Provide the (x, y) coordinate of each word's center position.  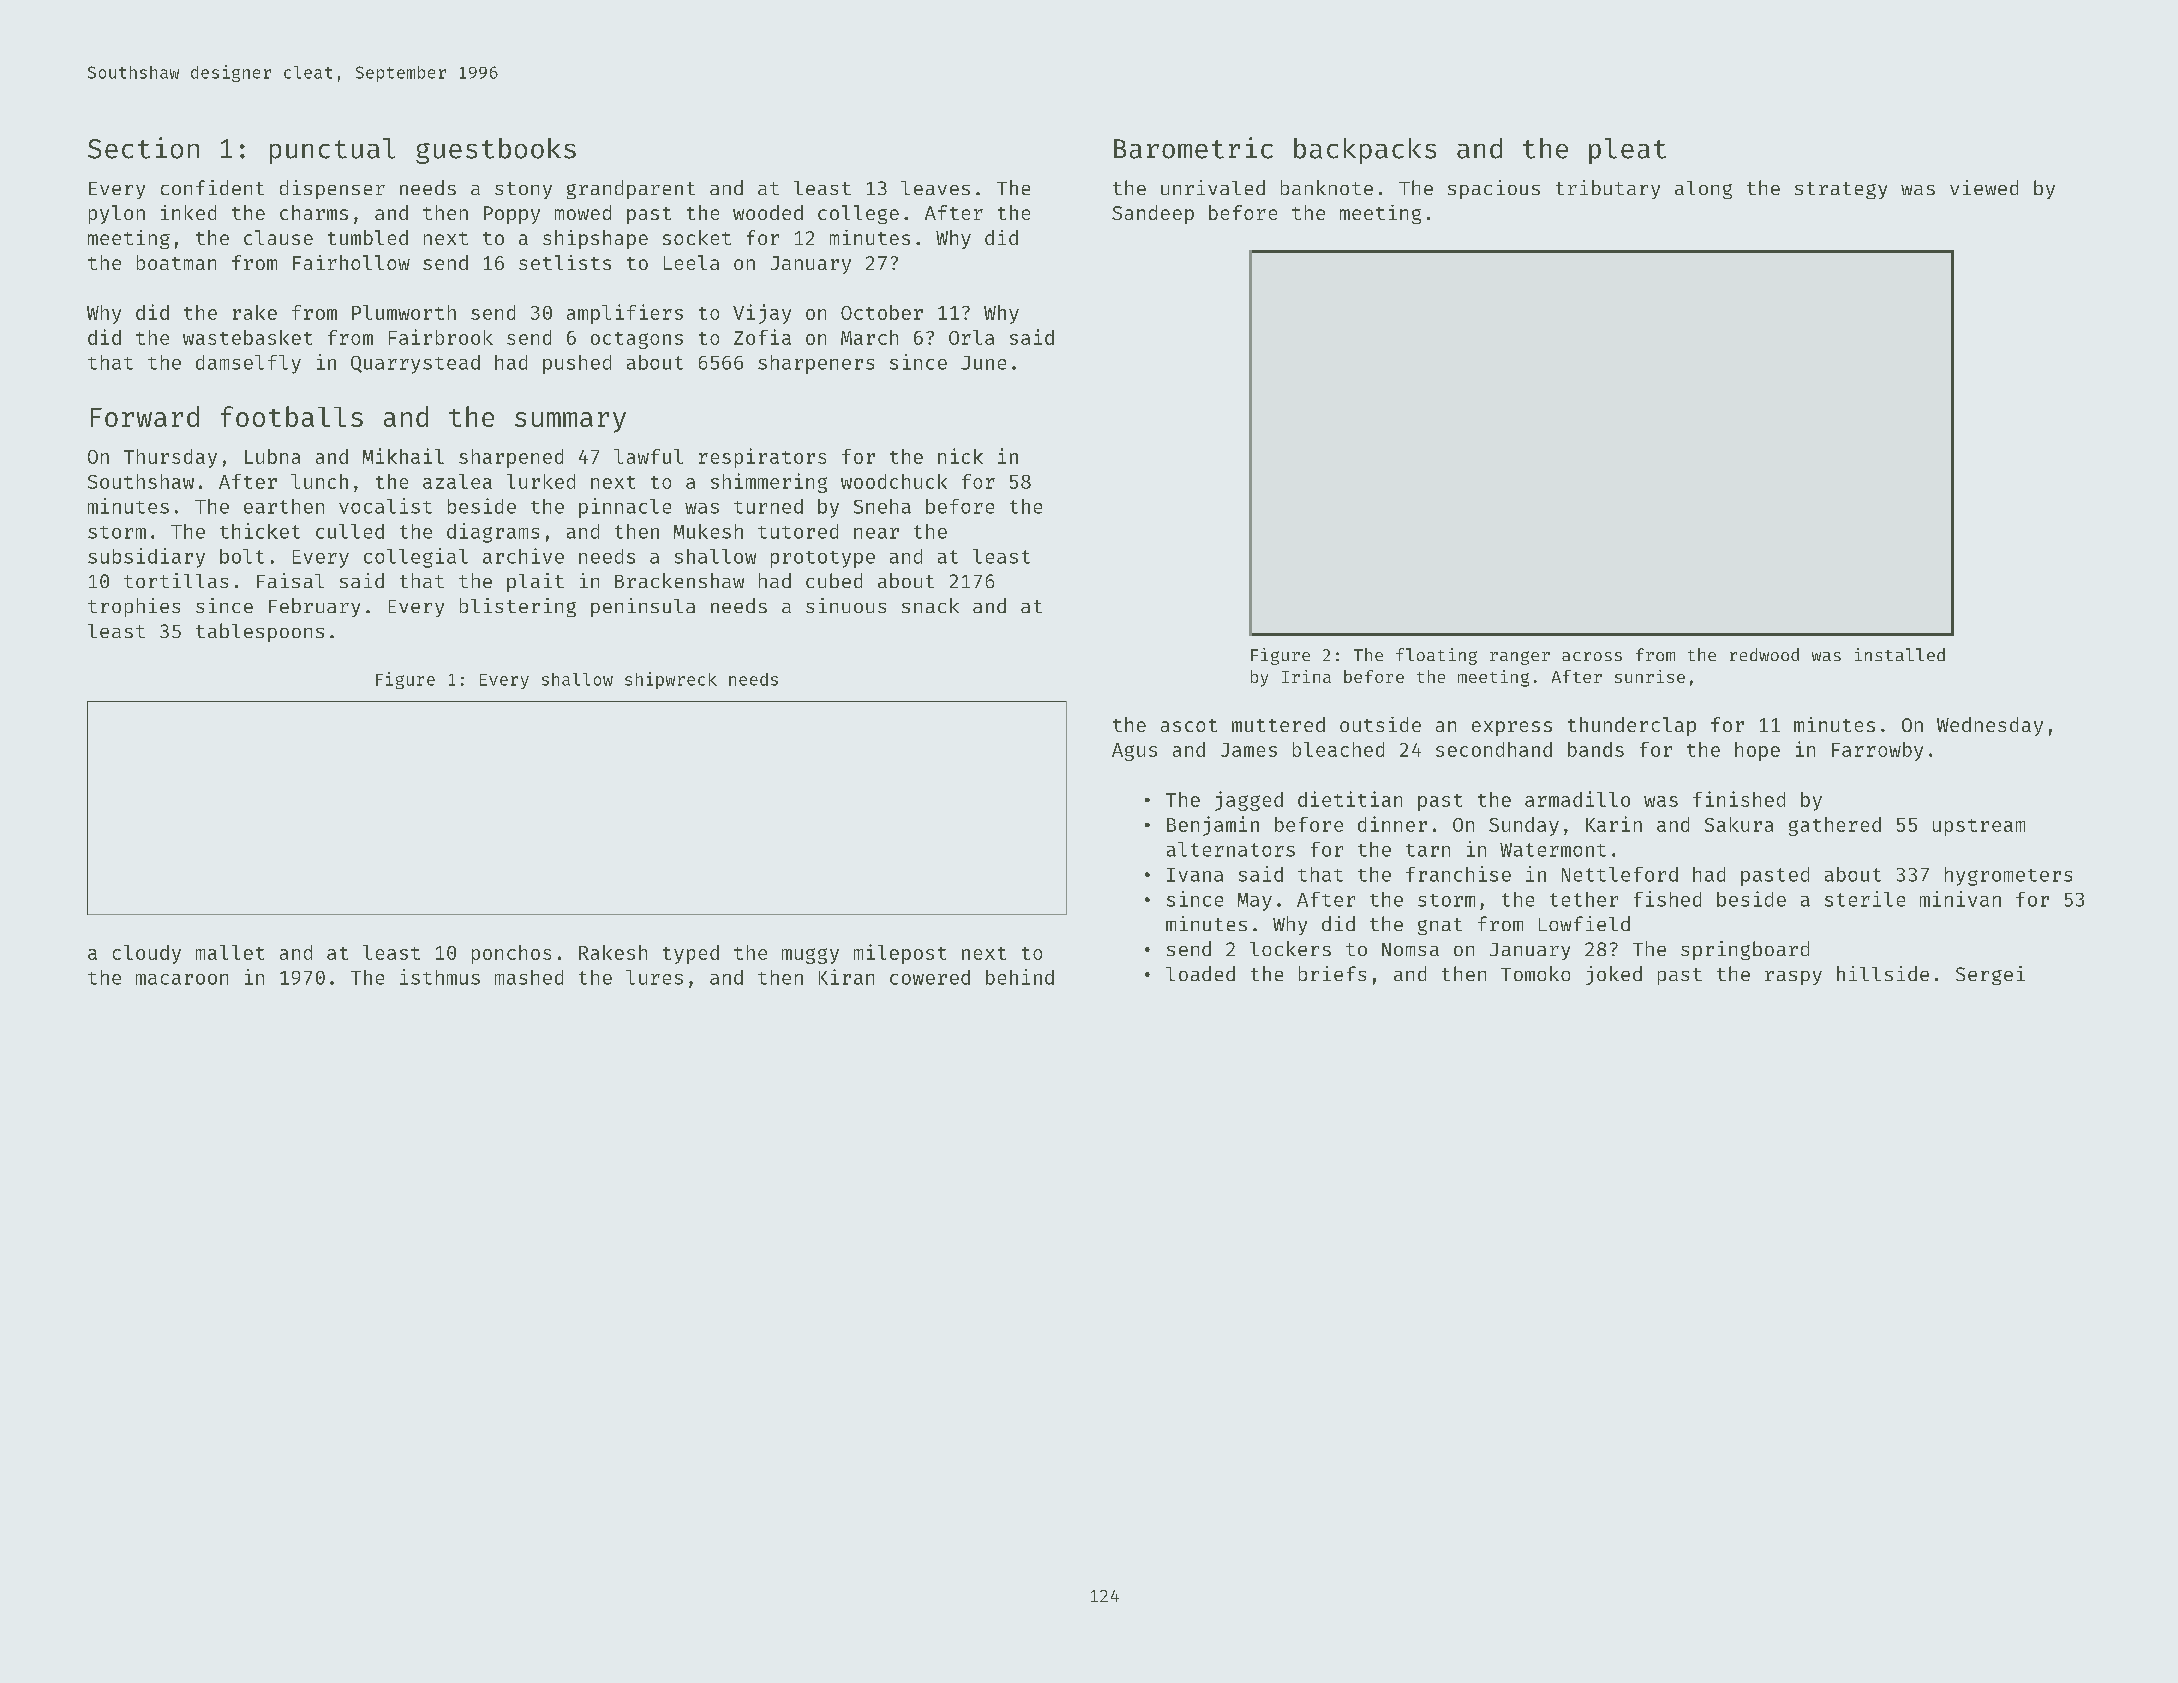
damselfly (248, 364)
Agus (1134, 752)
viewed (1984, 187)
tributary (1608, 189)
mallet (230, 952)
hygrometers (2008, 876)
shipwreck (671, 680)
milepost (900, 954)
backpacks (1365, 151)
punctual (332, 151)
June (983, 363)
